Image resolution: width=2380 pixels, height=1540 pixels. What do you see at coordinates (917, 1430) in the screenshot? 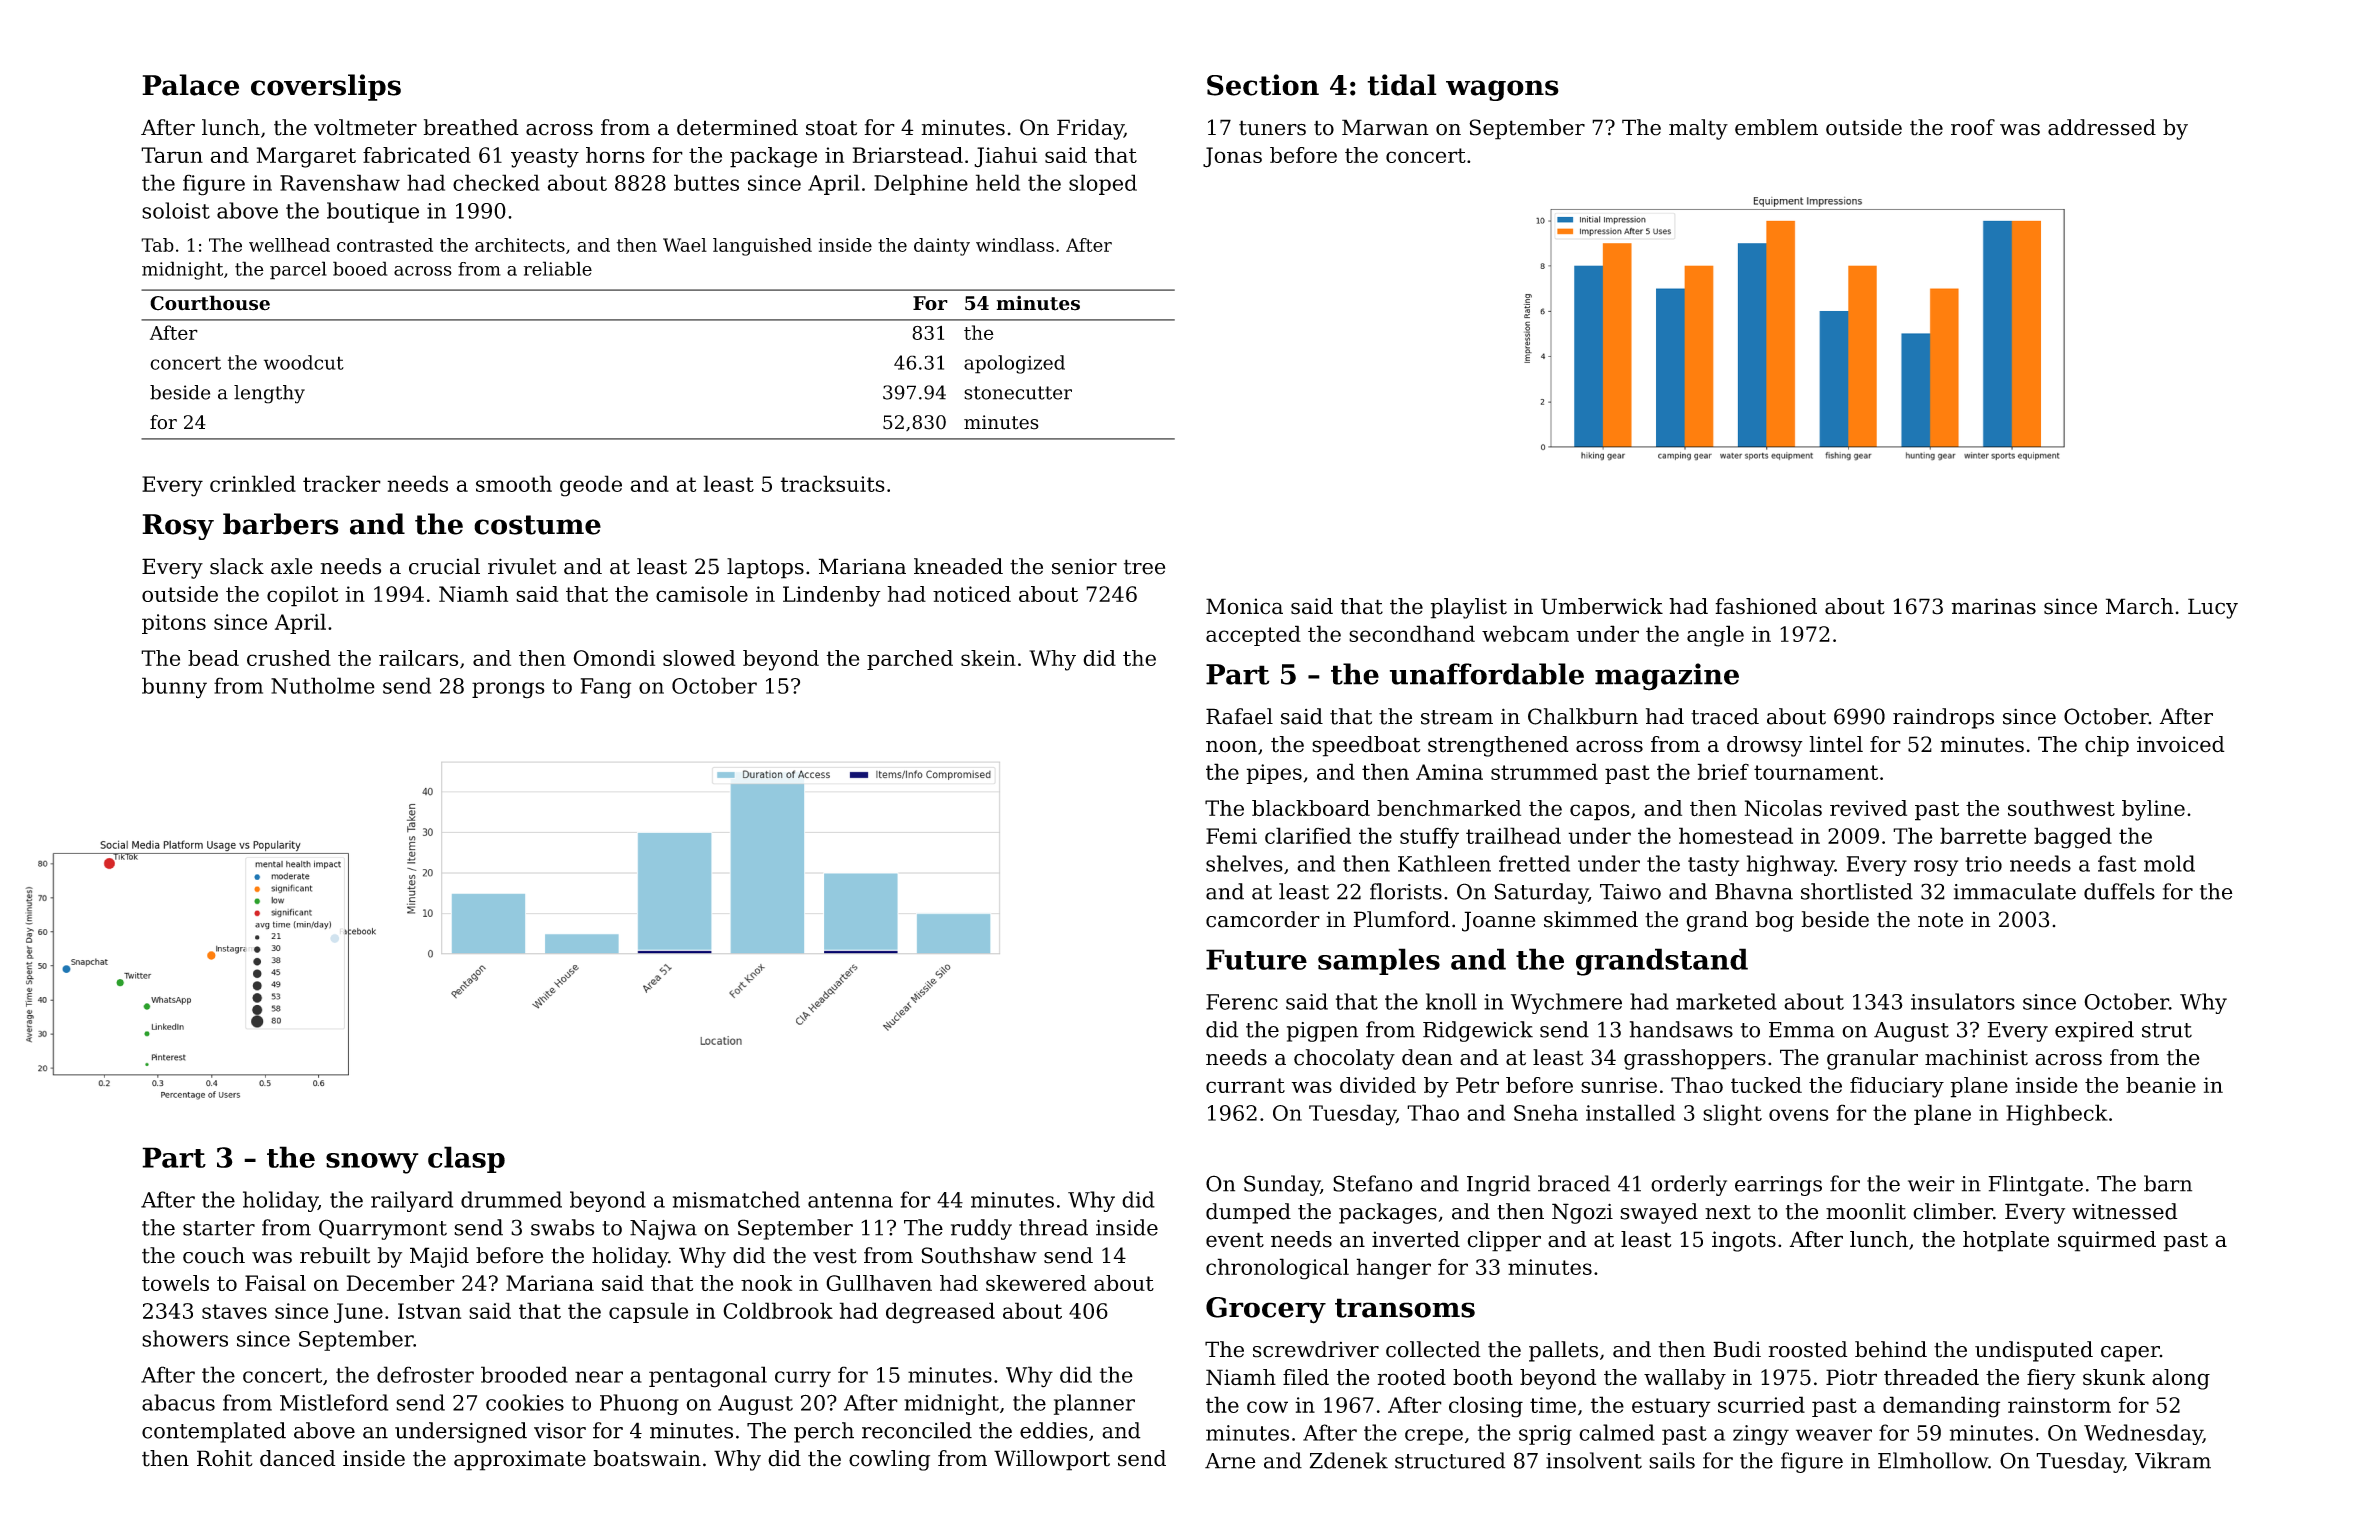
I see `reconciled` at bounding box center [917, 1430].
